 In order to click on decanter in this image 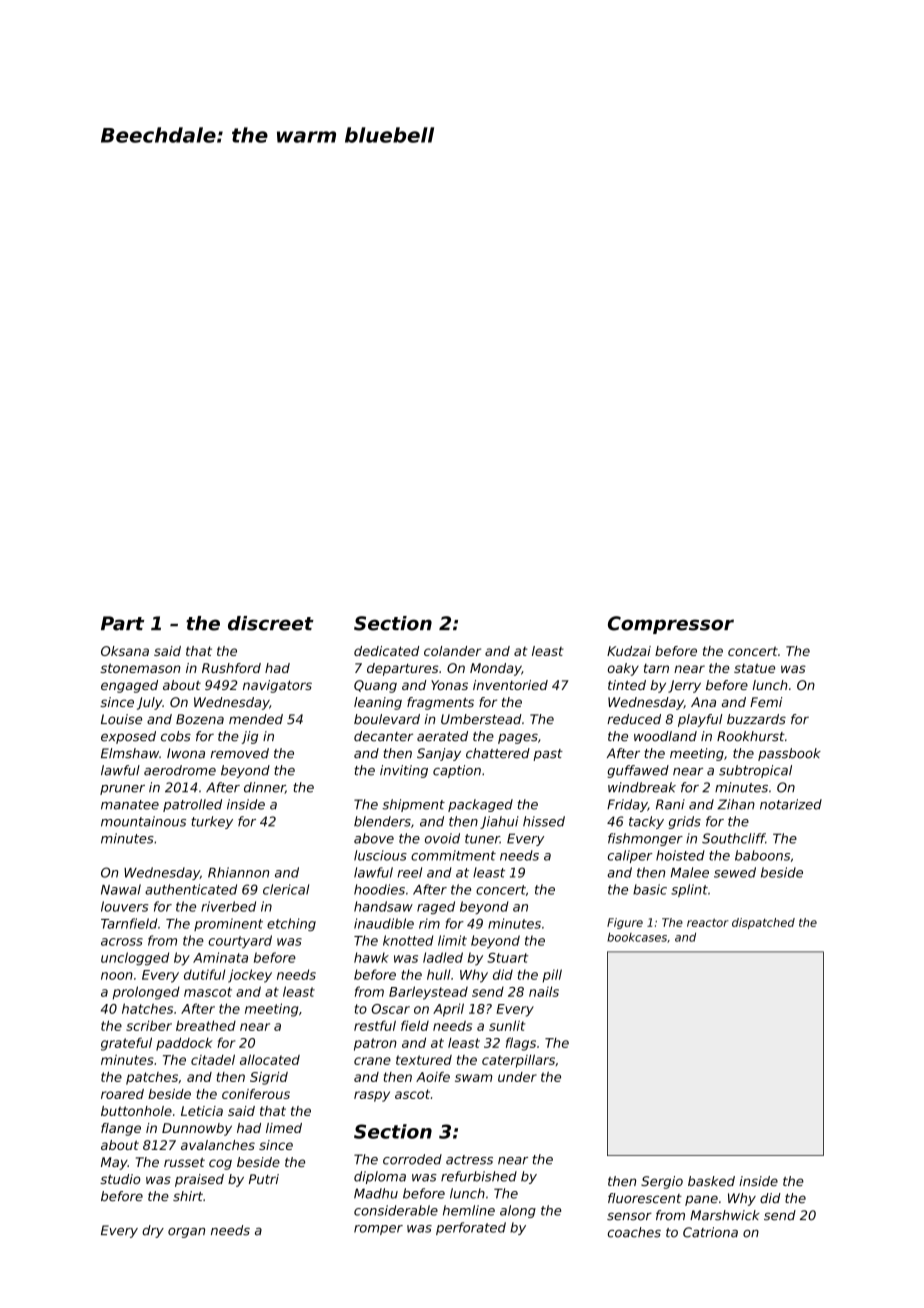, I will do `click(383, 736)`.
